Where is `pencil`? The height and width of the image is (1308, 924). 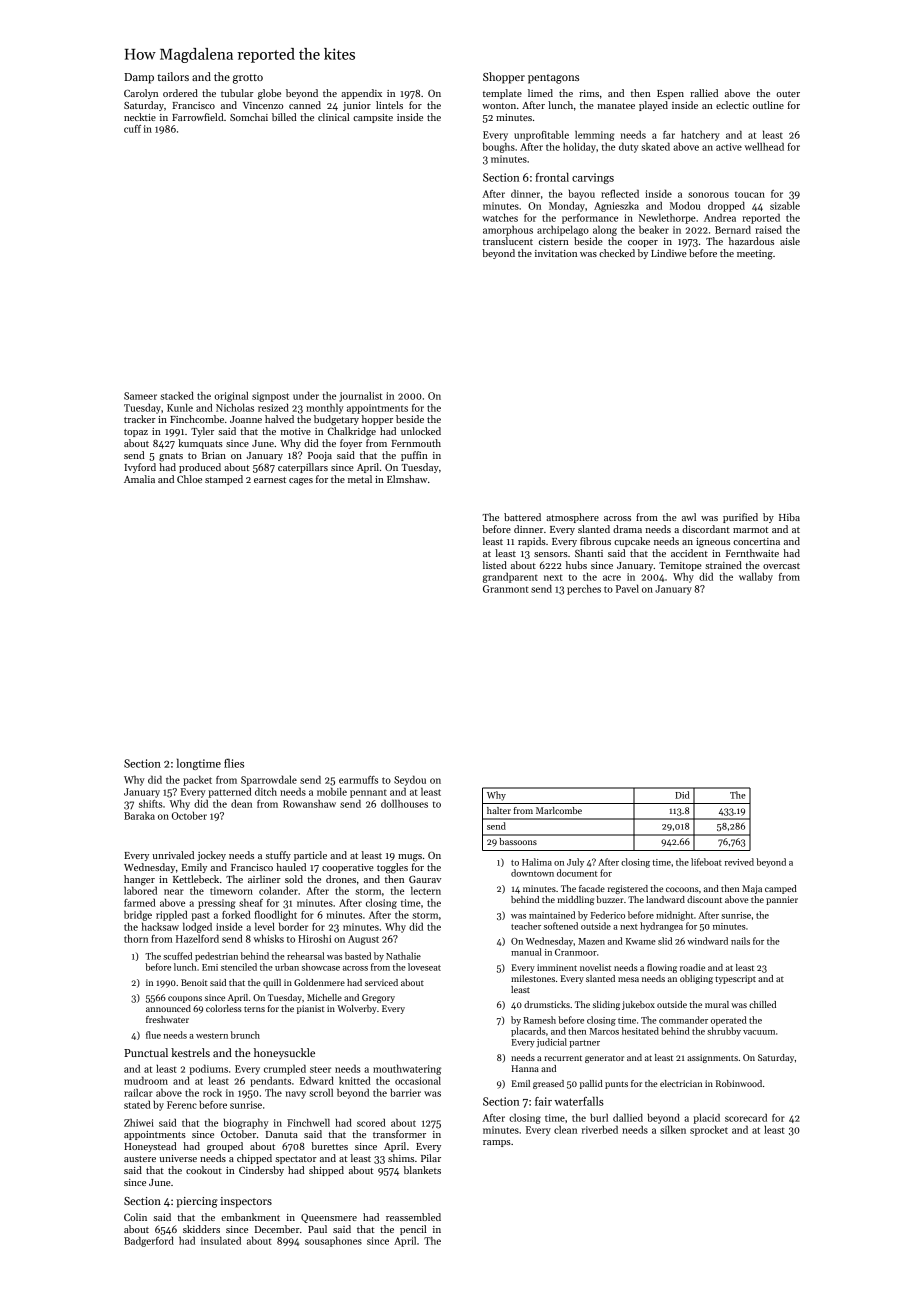
pencil is located at coordinates (413, 1230).
